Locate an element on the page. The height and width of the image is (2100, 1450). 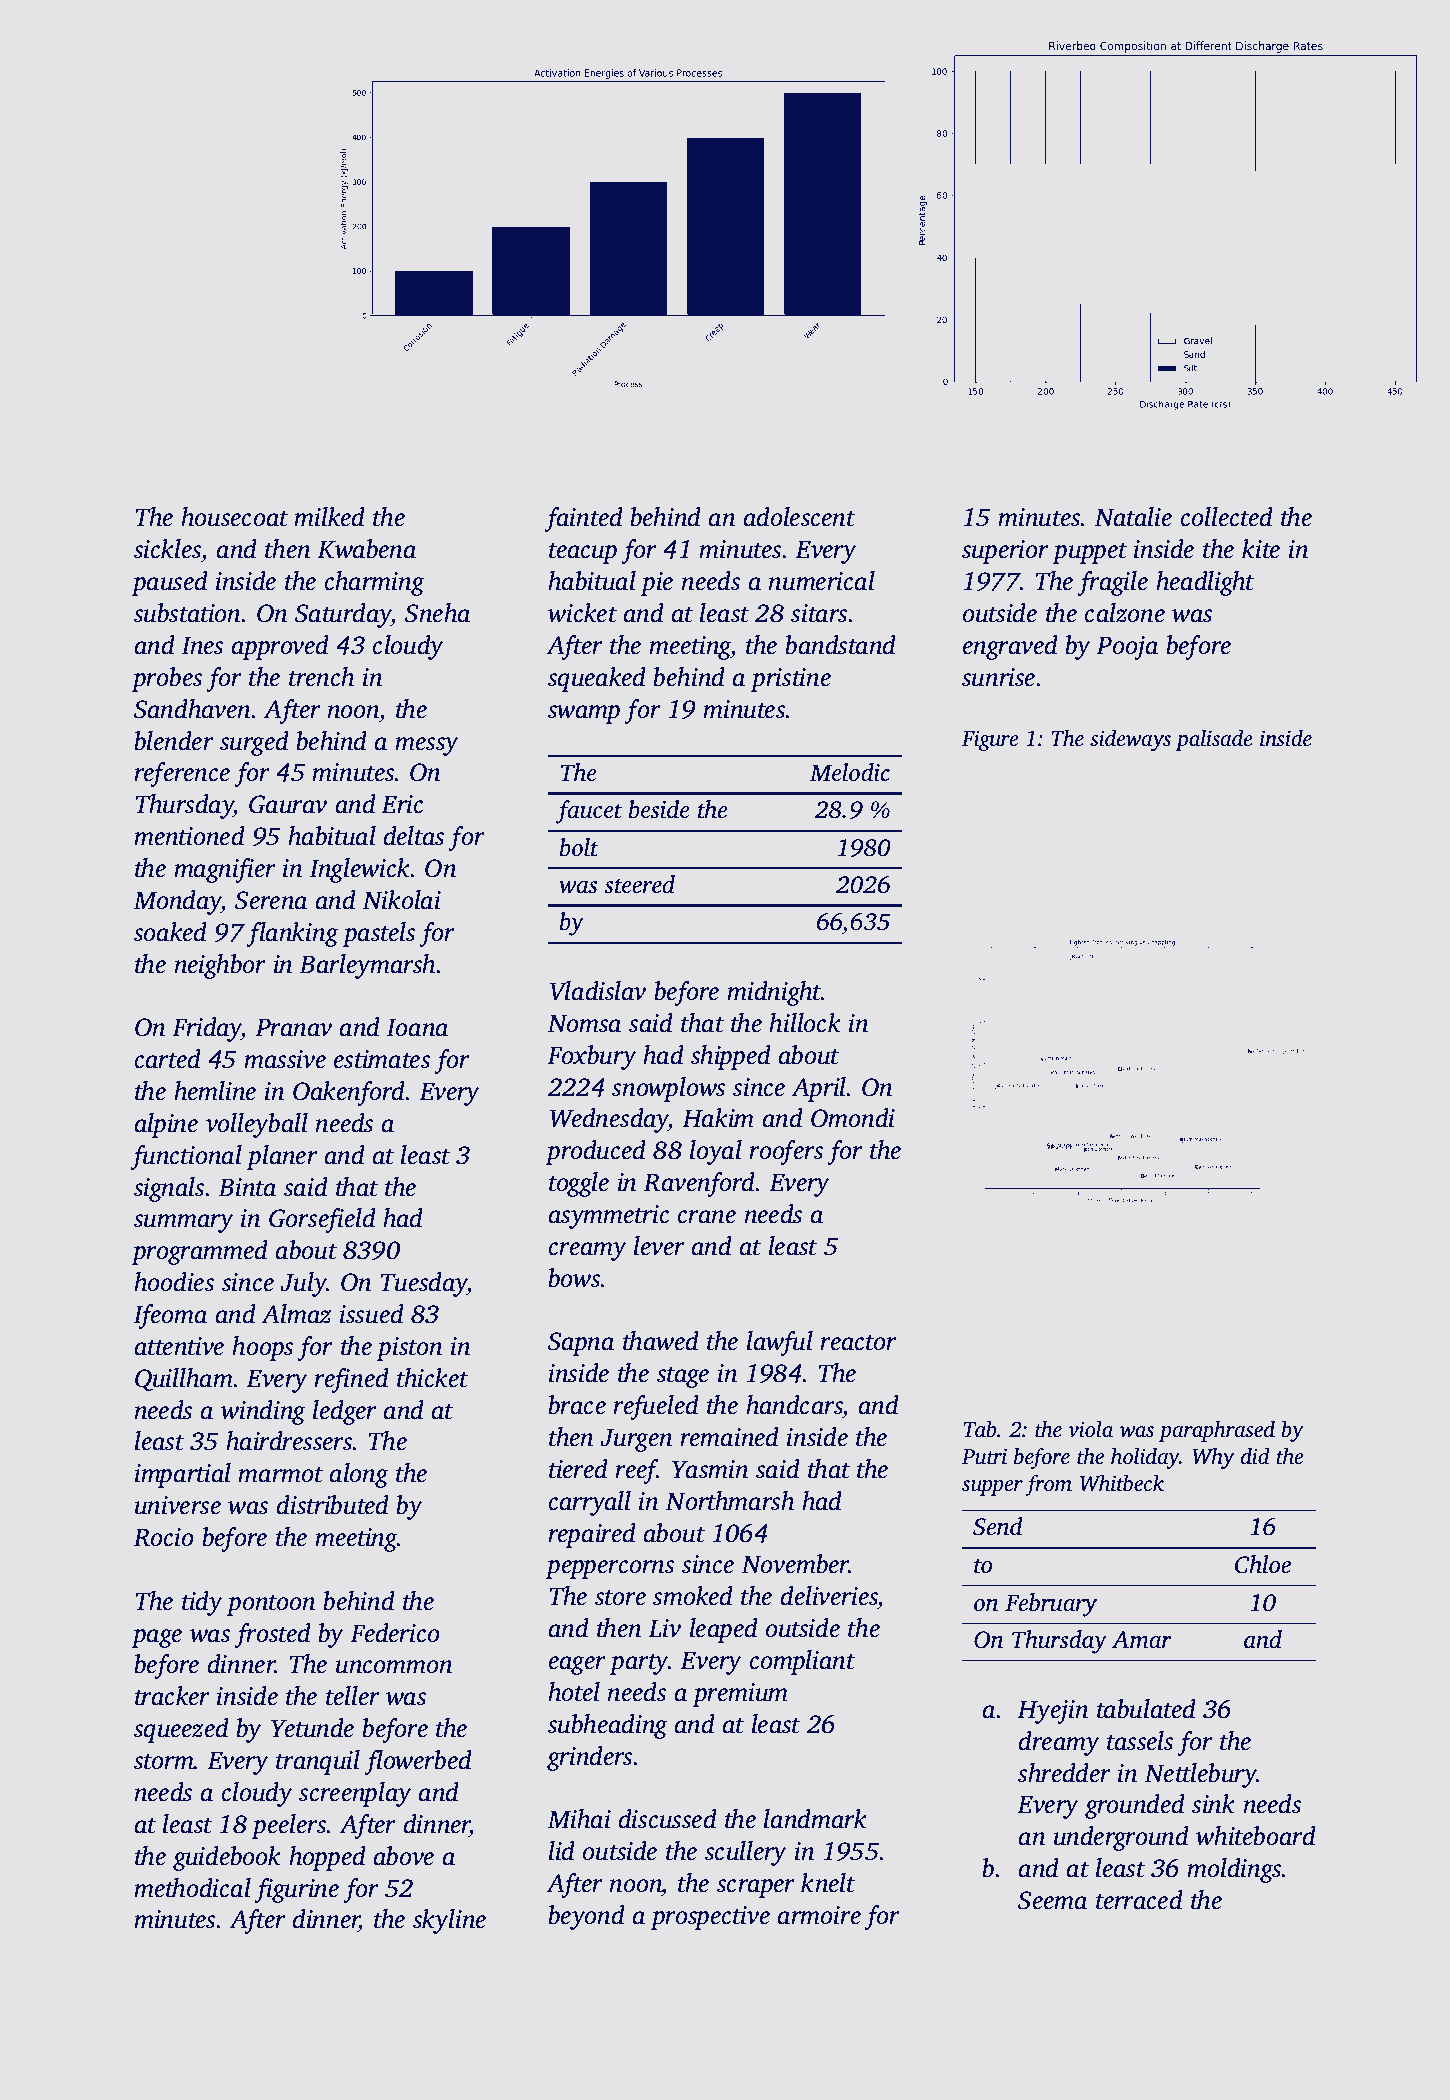
alpine is located at coordinates (166, 1125).
